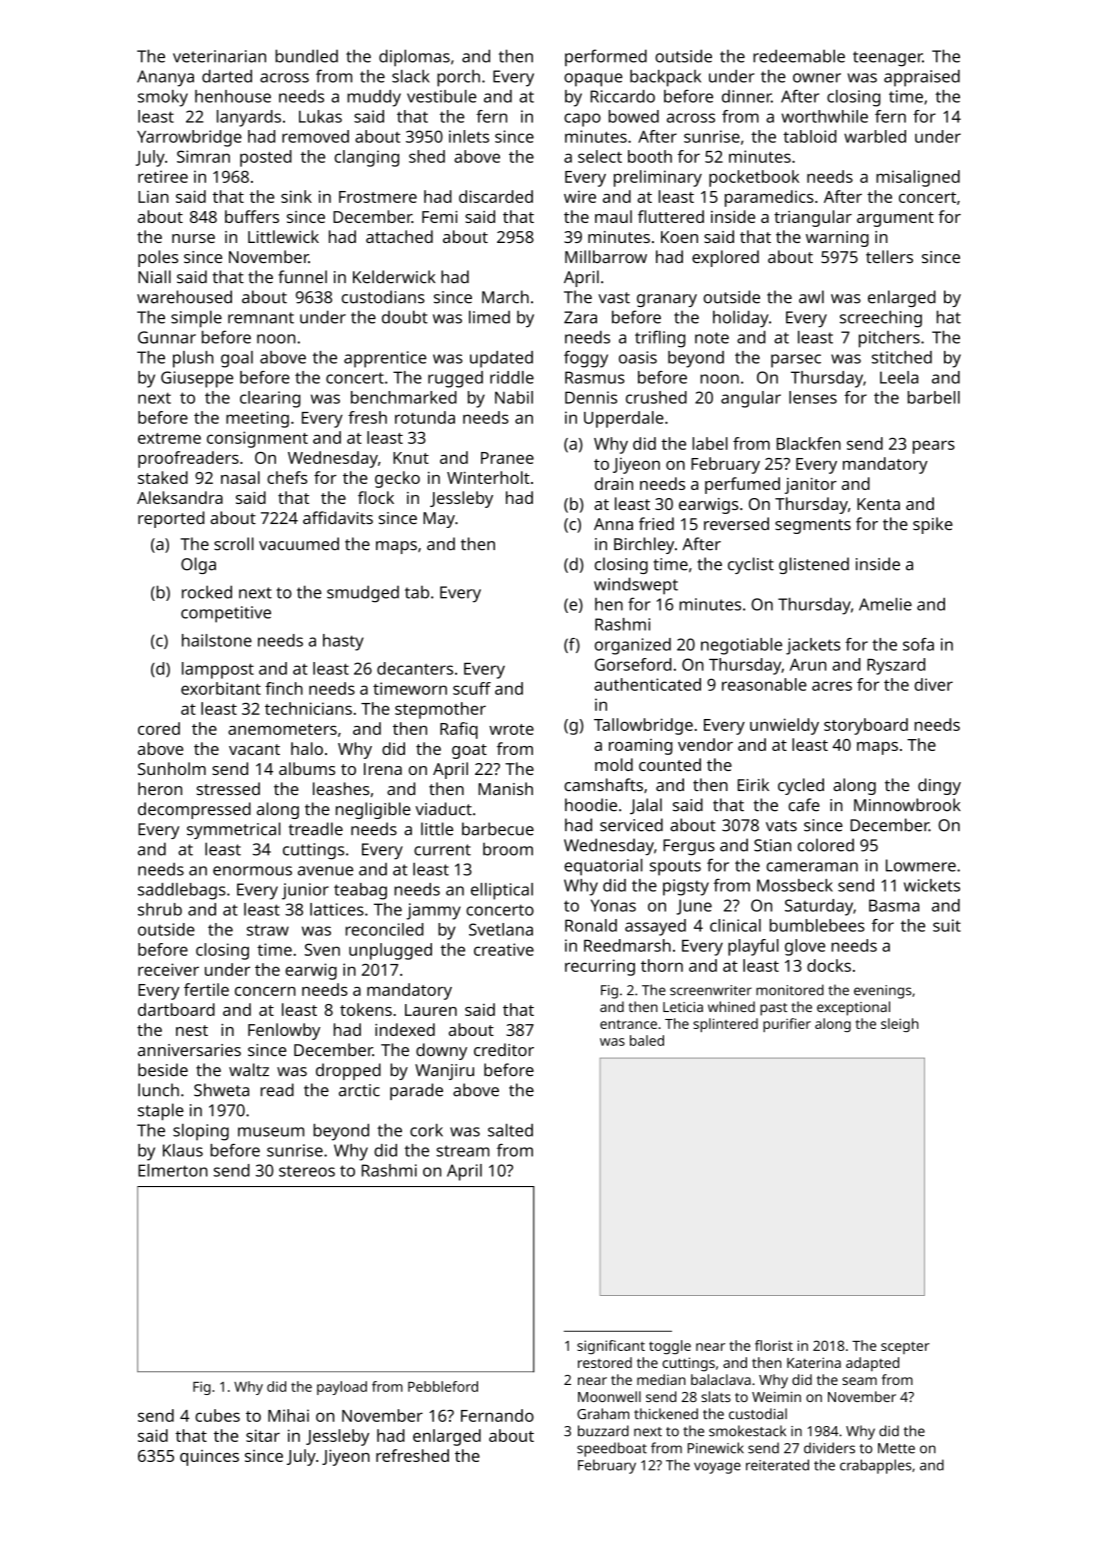 Image resolution: width=1098 pixels, height=1552 pixels. What do you see at coordinates (374, 98) in the screenshot?
I see `muddy` at bounding box center [374, 98].
